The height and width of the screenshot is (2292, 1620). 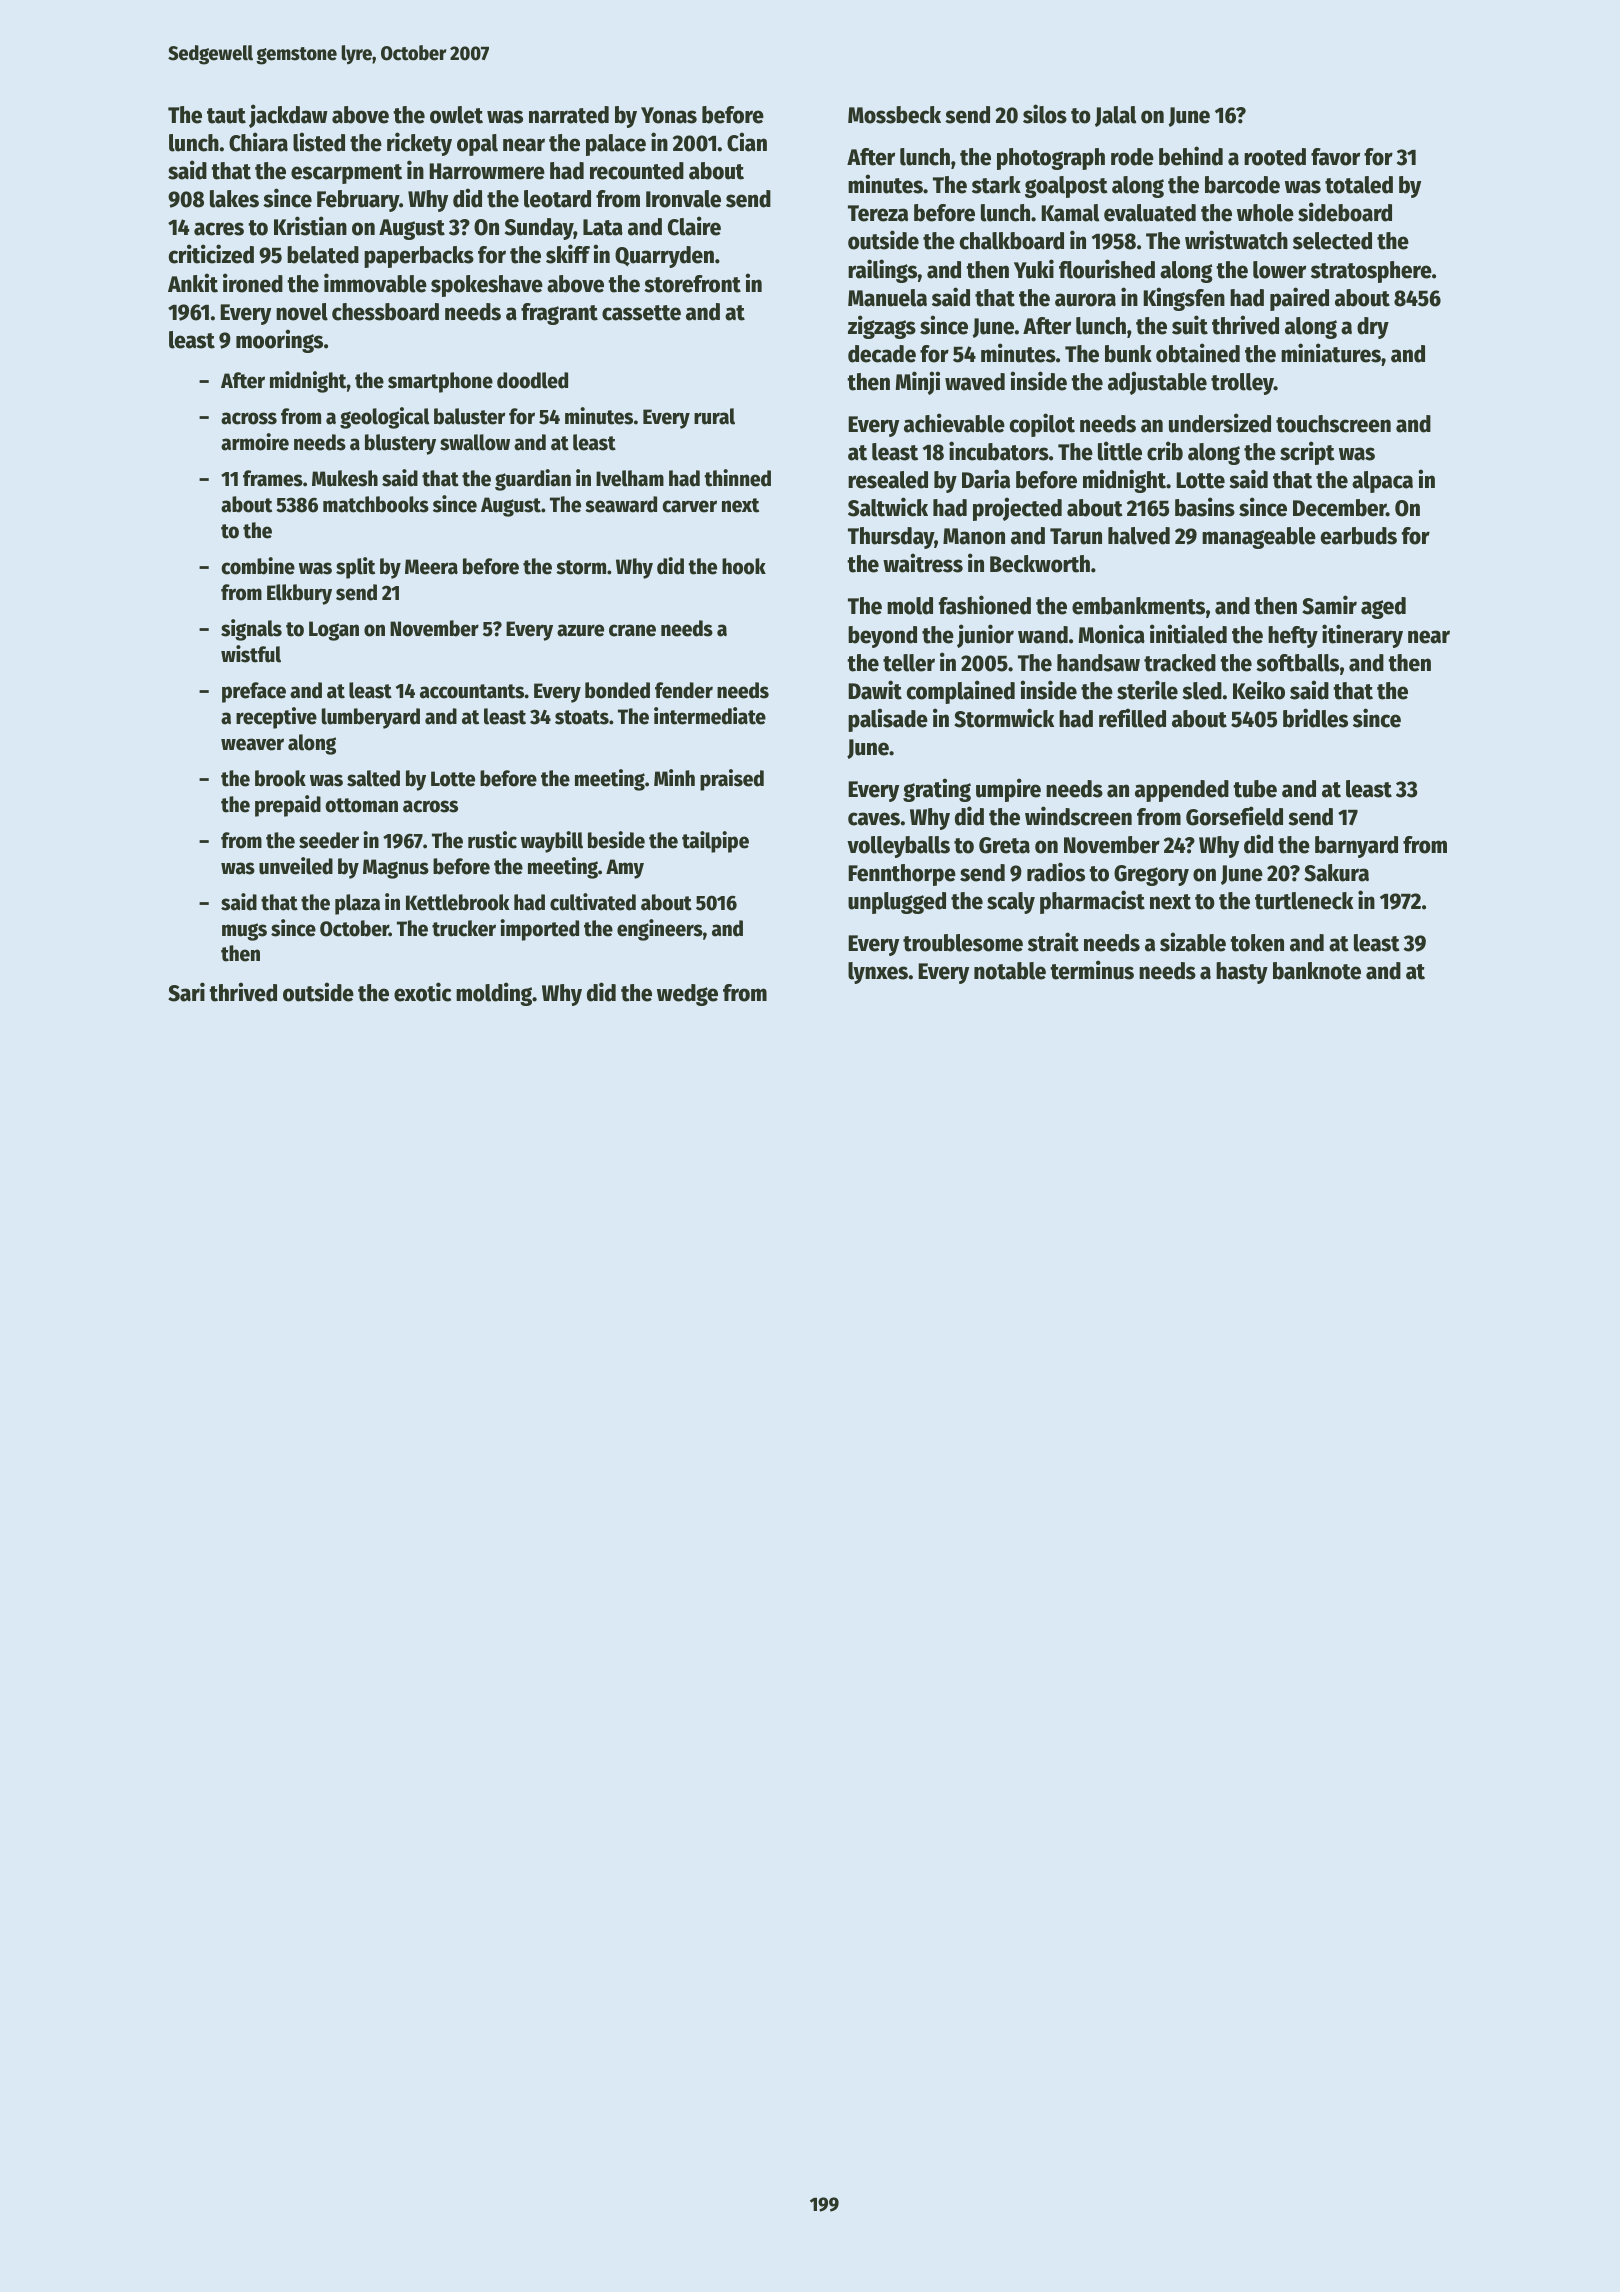 I want to click on geological, so click(x=384, y=418).
